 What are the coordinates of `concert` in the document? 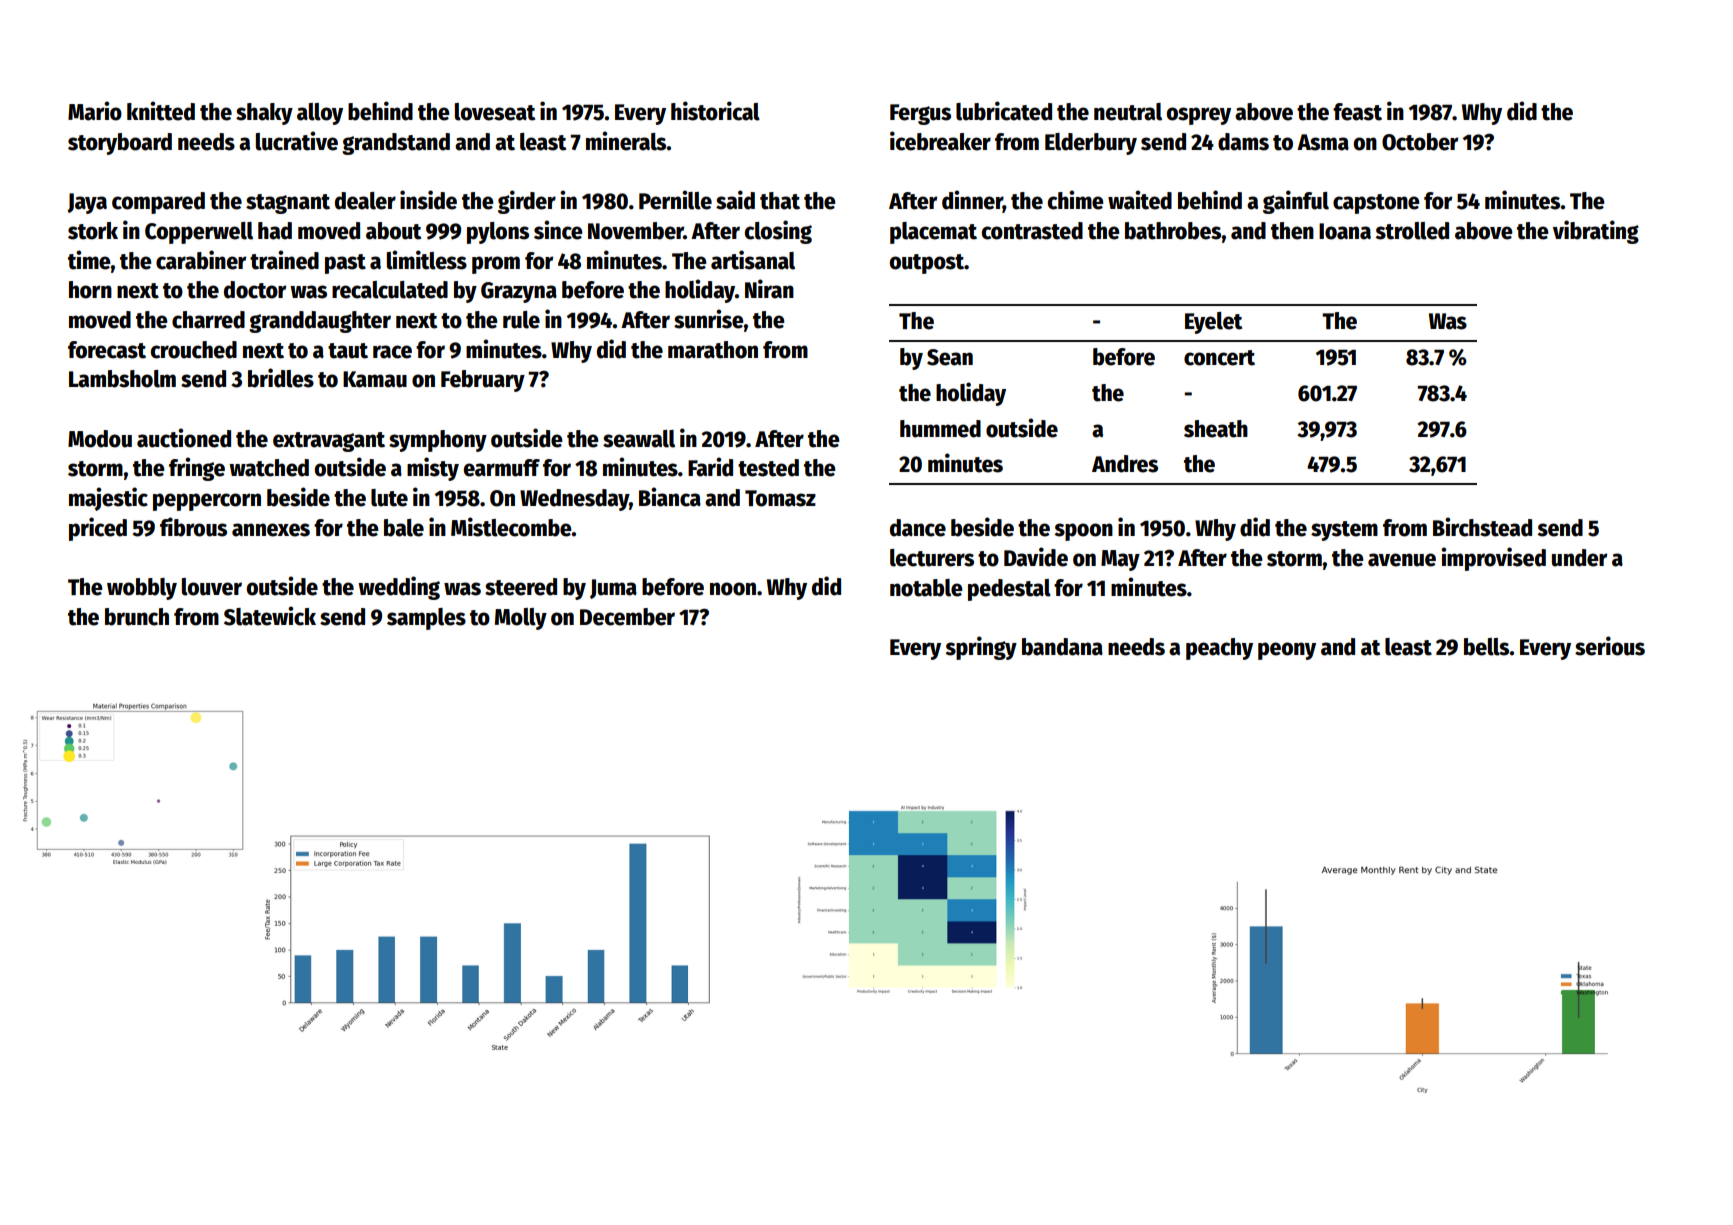 It's located at (1219, 358).
